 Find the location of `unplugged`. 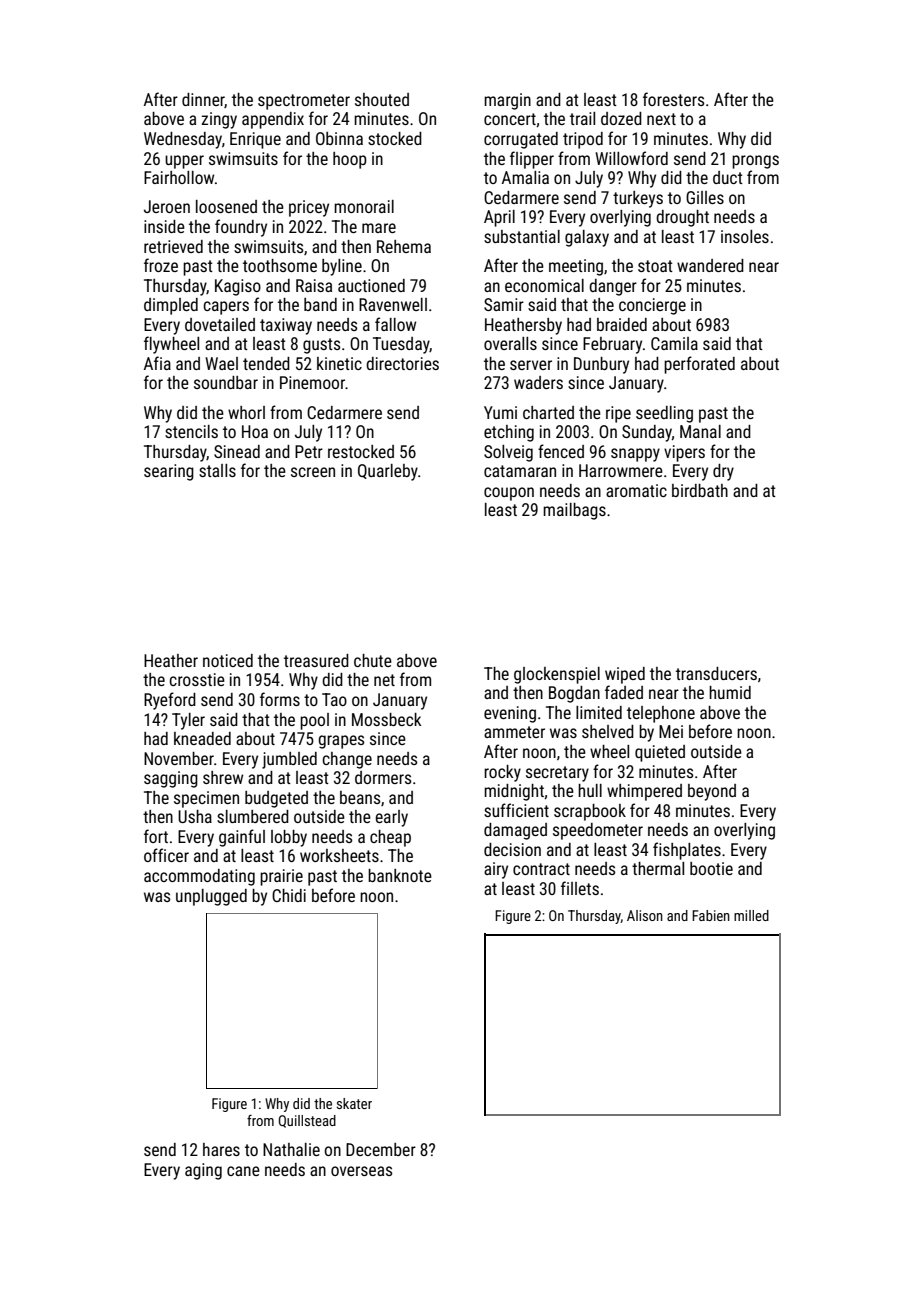

unplugged is located at coordinates (211, 897).
